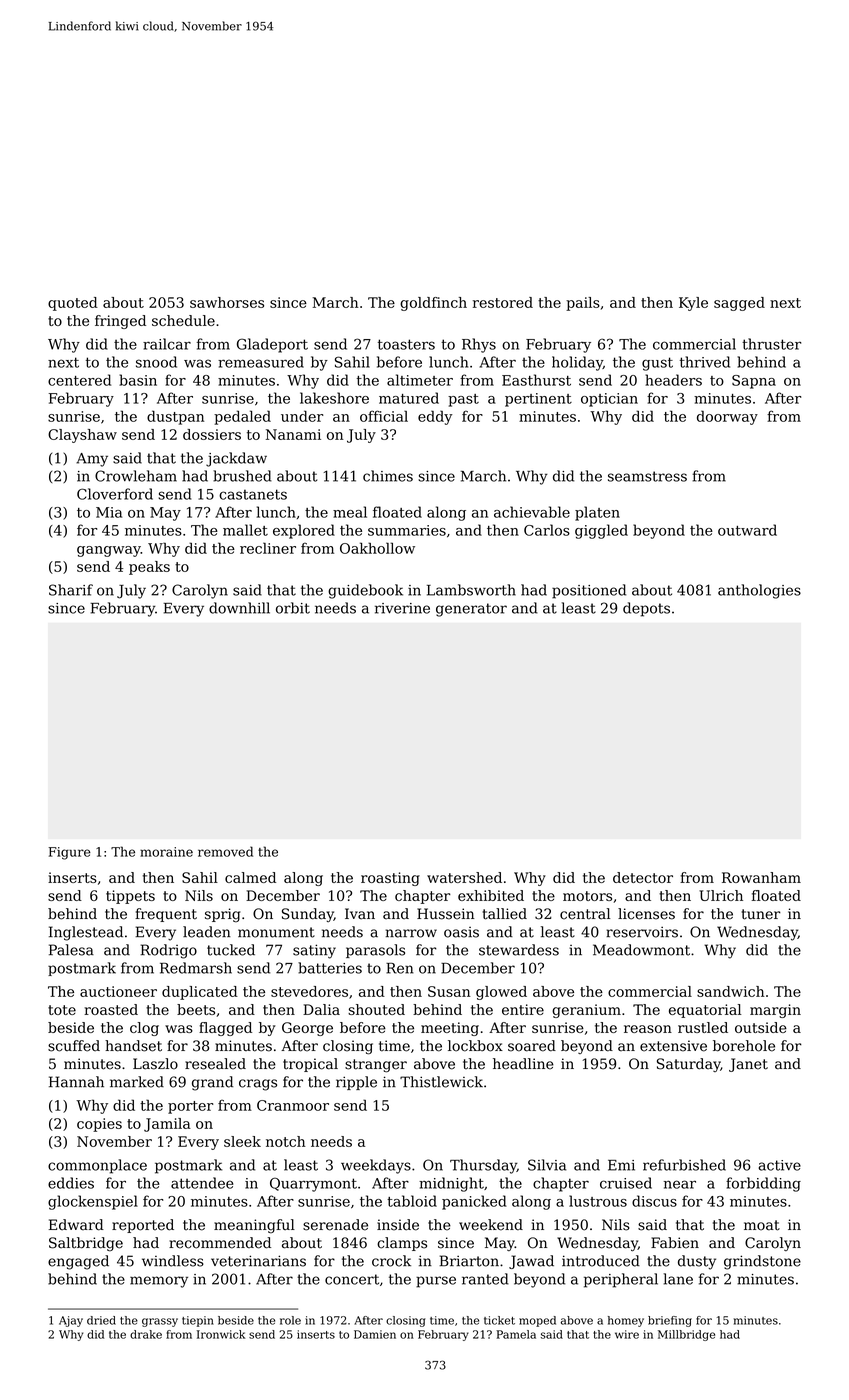  What do you see at coordinates (762, 1262) in the screenshot?
I see `grindstone` at bounding box center [762, 1262].
